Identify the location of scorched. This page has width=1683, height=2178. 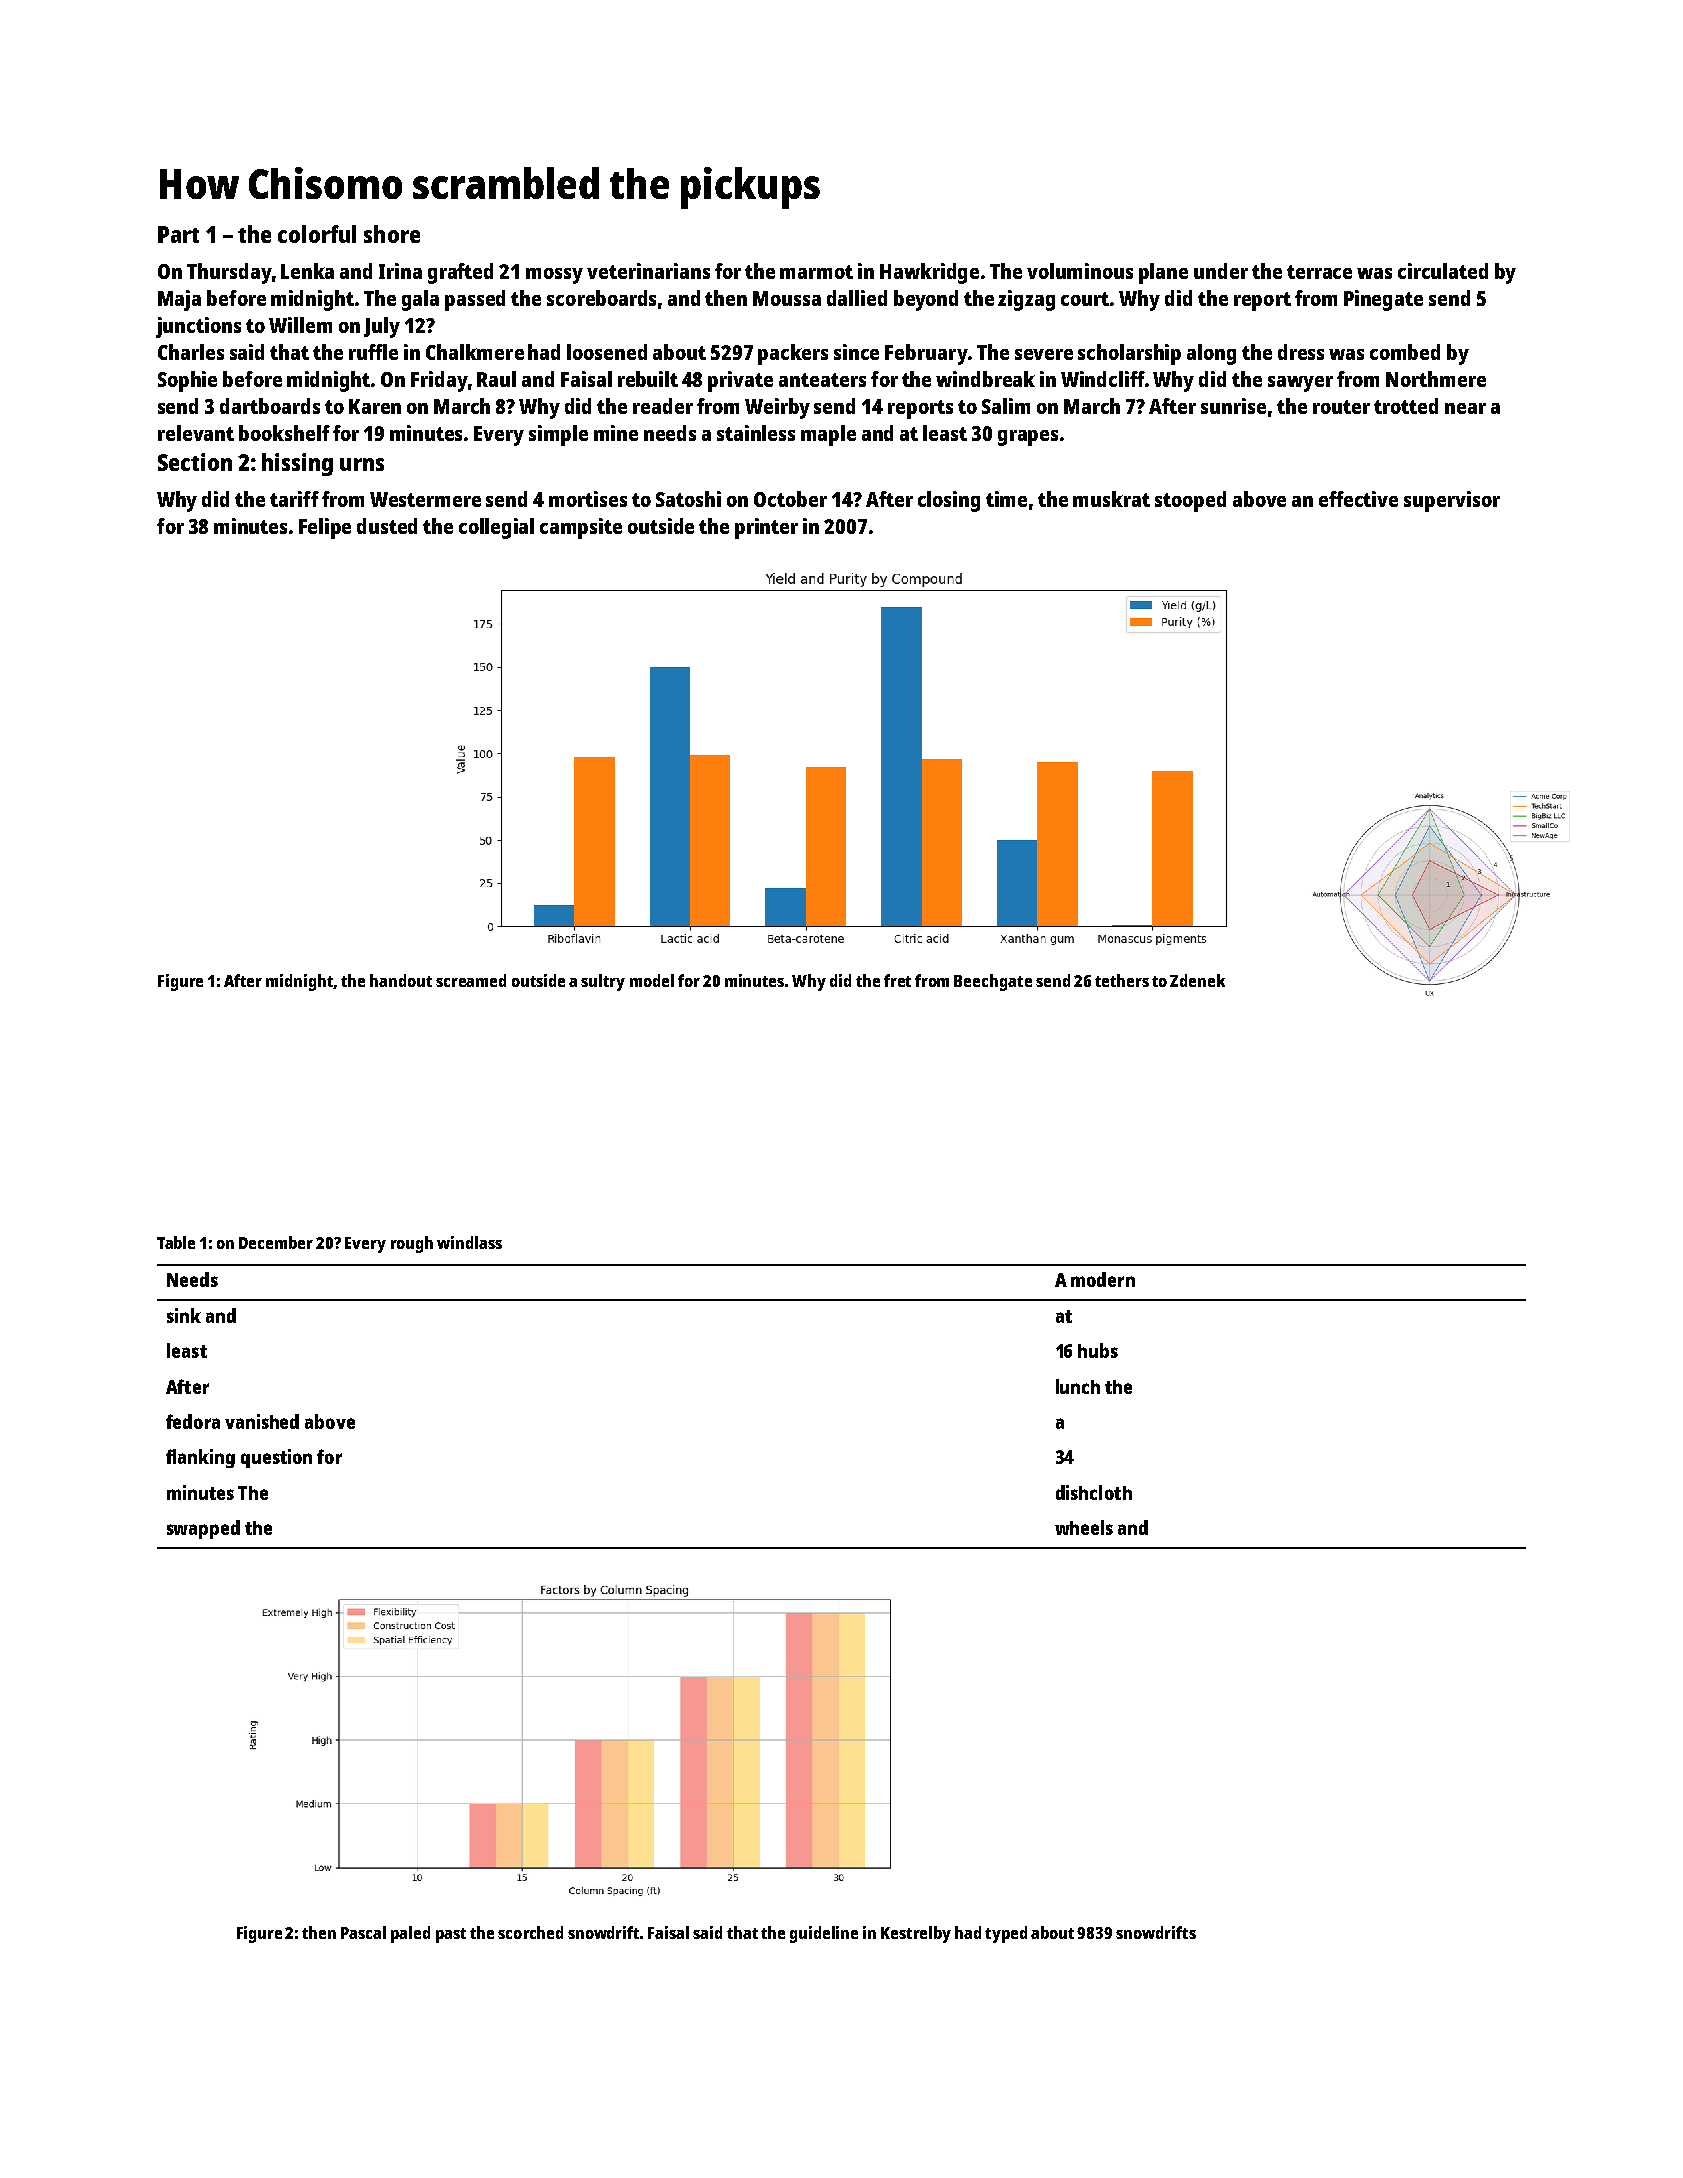
(530, 1932).
